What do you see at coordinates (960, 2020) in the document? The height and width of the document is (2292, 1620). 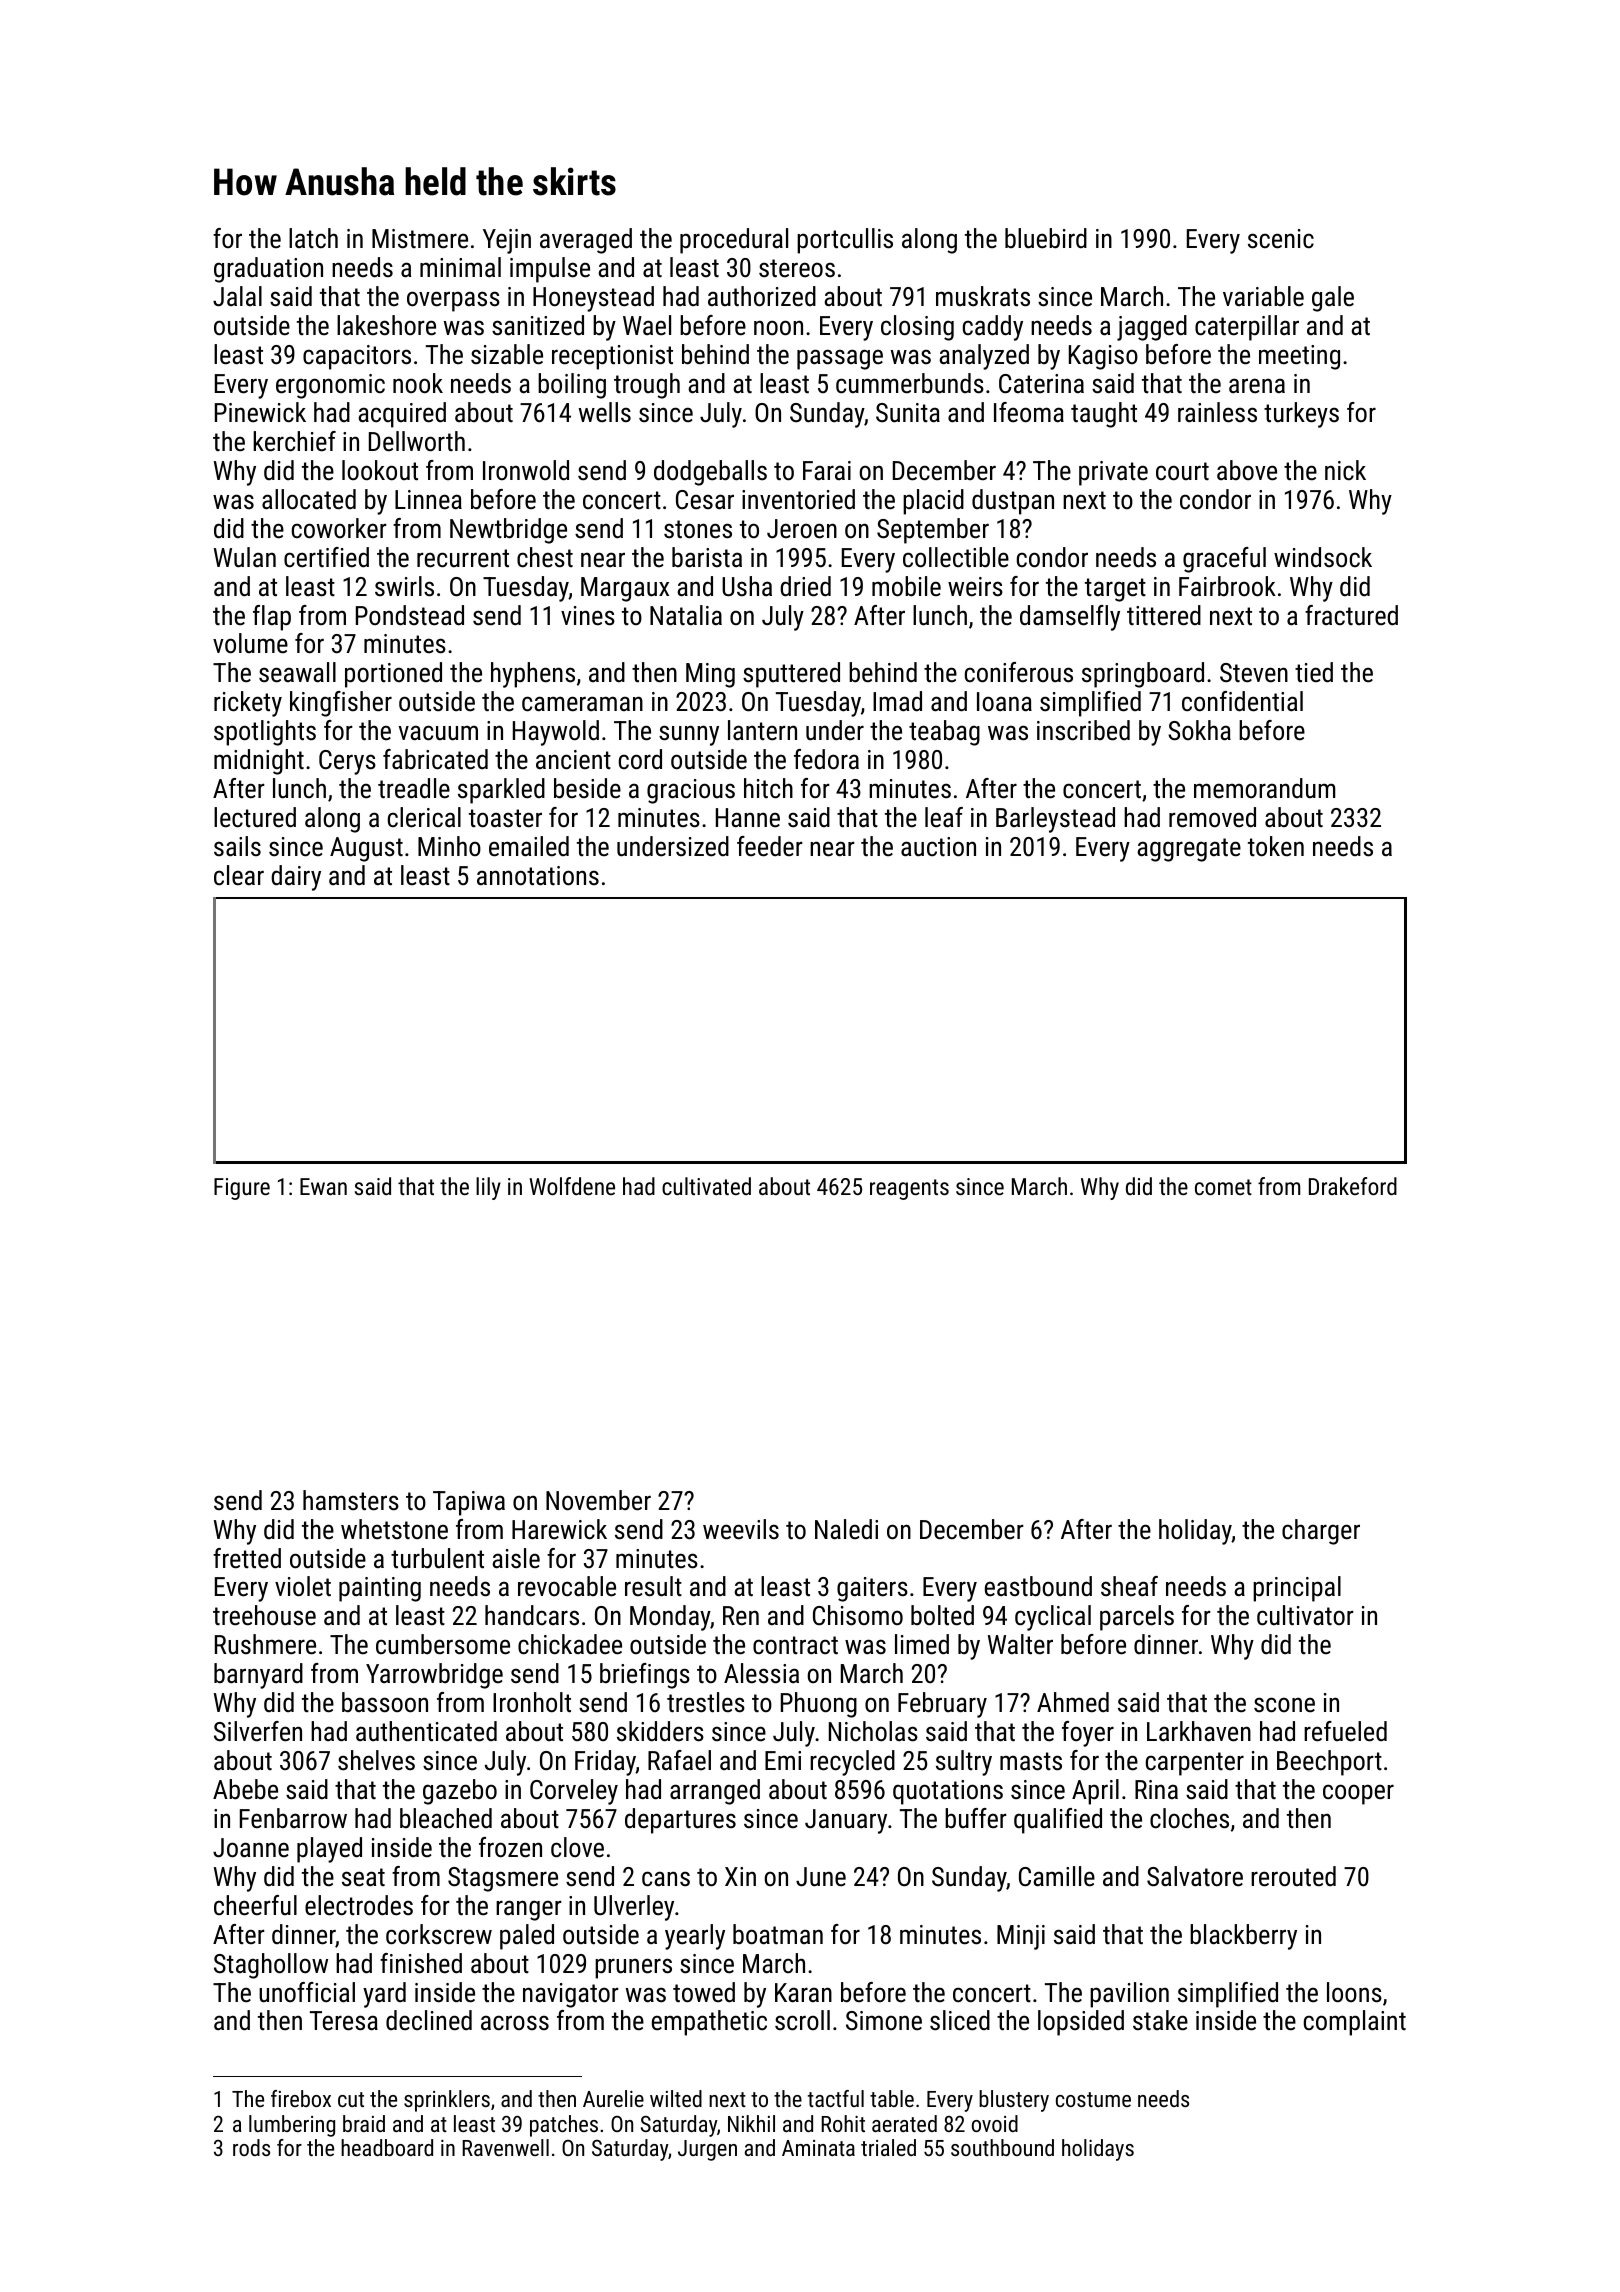 I see `sliced` at bounding box center [960, 2020].
